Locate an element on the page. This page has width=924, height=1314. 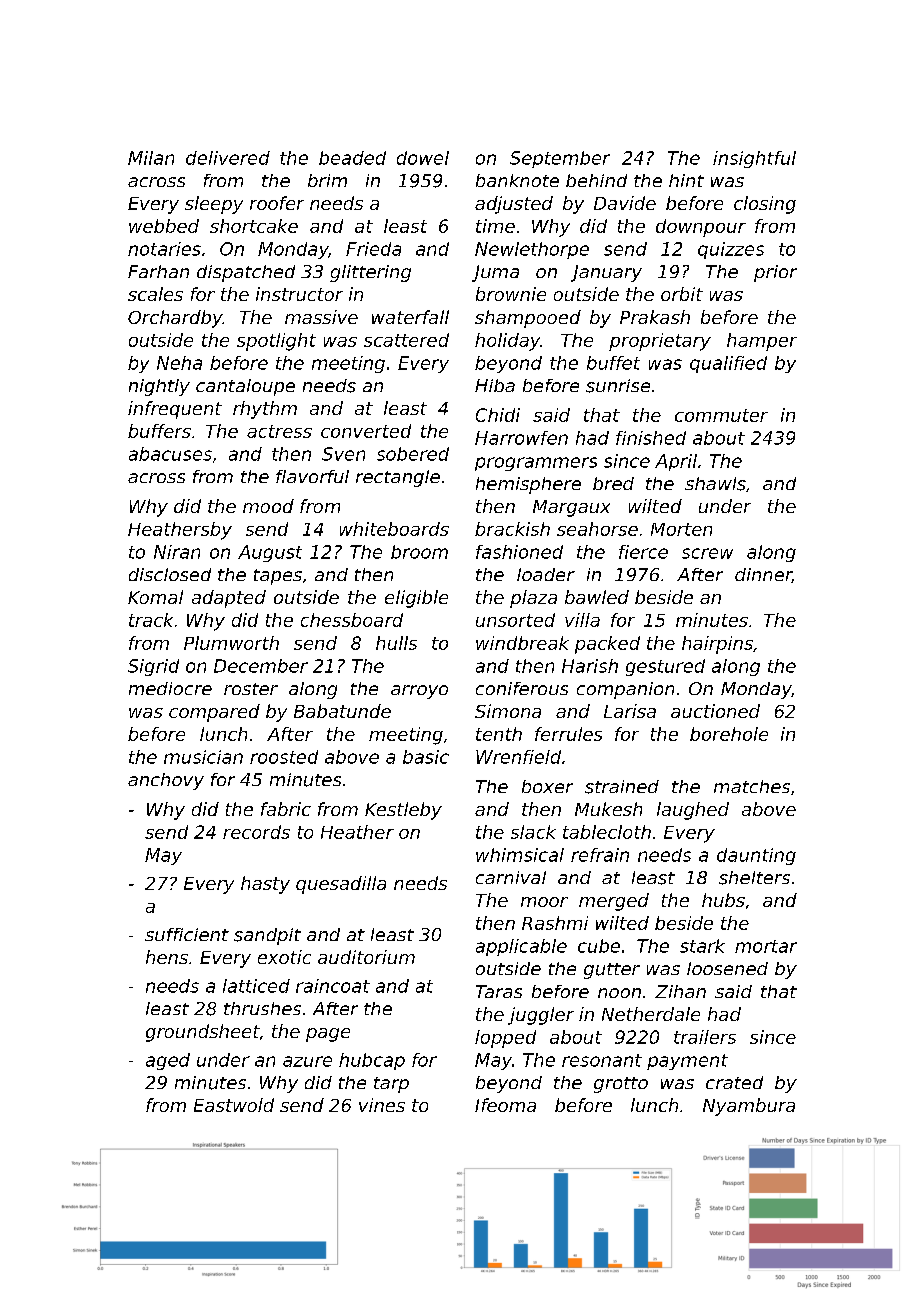
Milan is located at coordinates (151, 158).
